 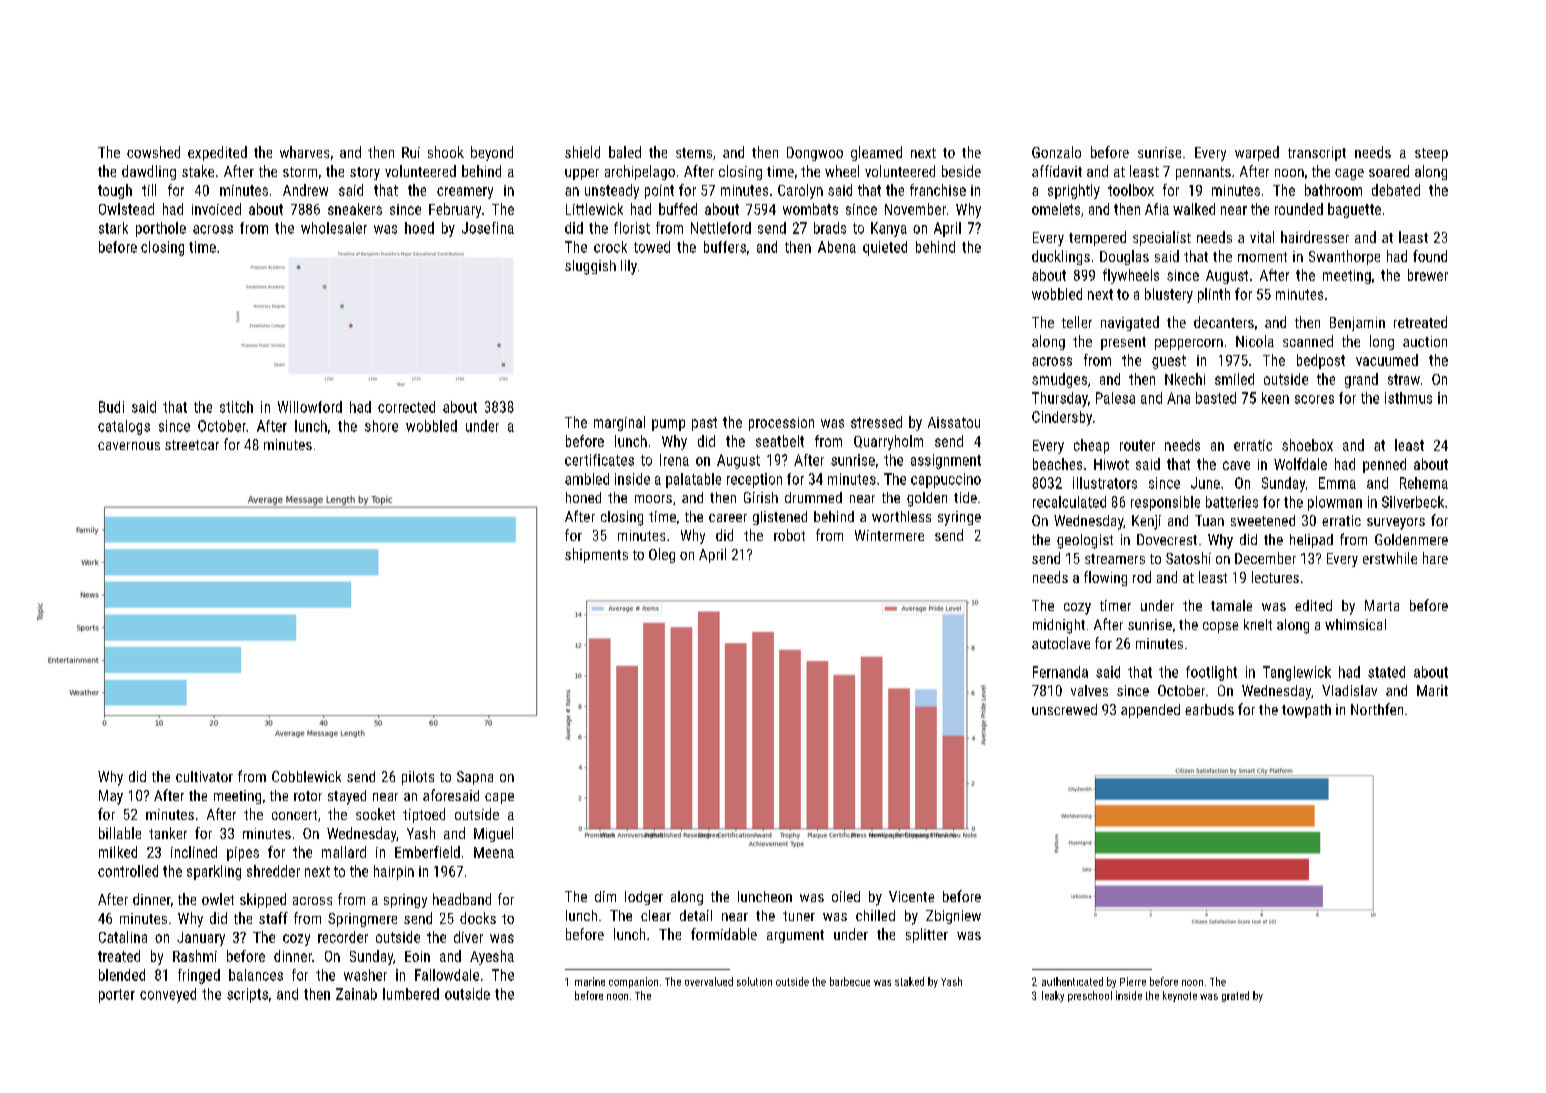 What do you see at coordinates (123, 937) in the screenshot?
I see `Catalina` at bounding box center [123, 937].
